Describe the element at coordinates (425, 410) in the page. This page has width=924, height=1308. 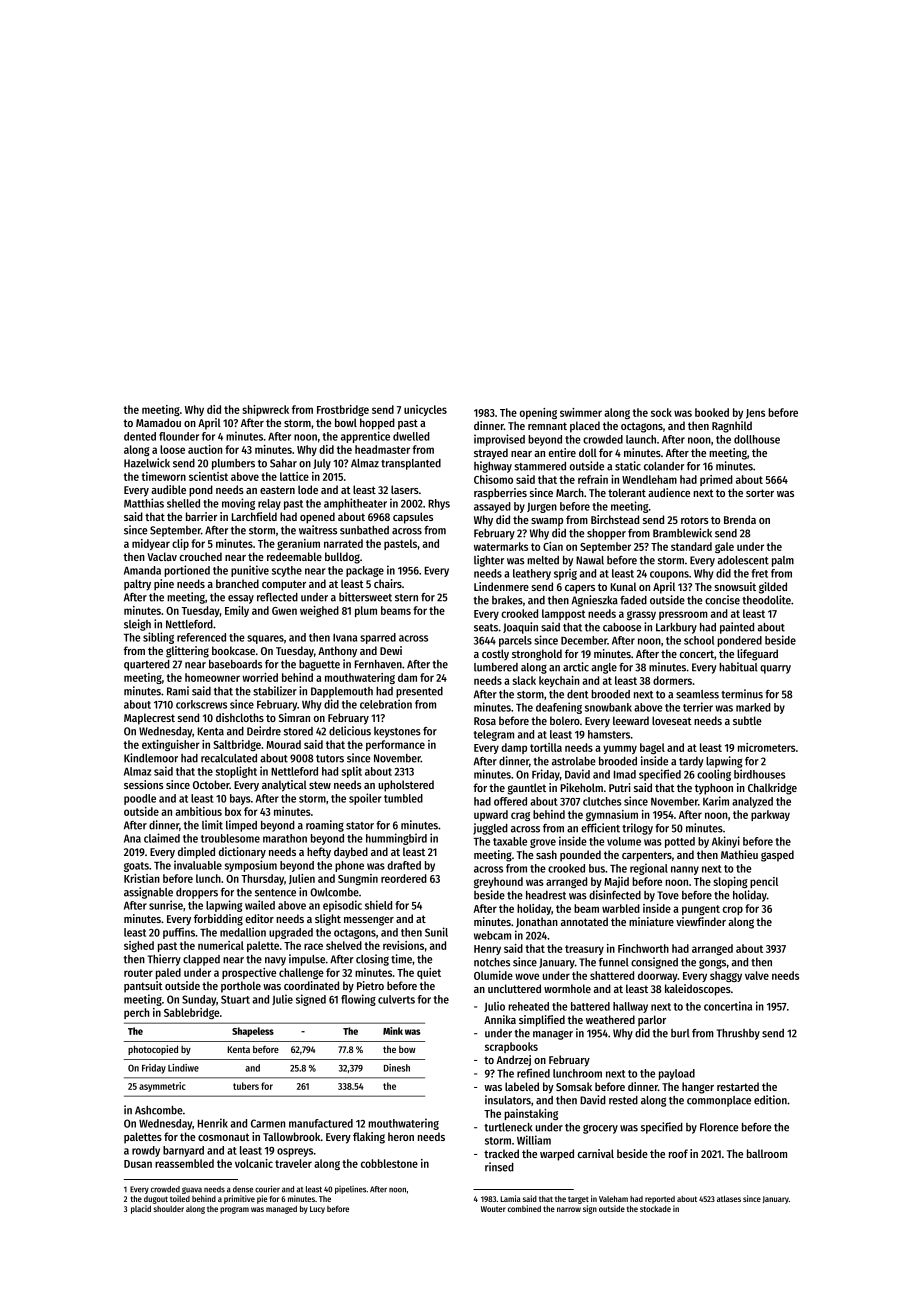
I see `unicycles` at that location.
